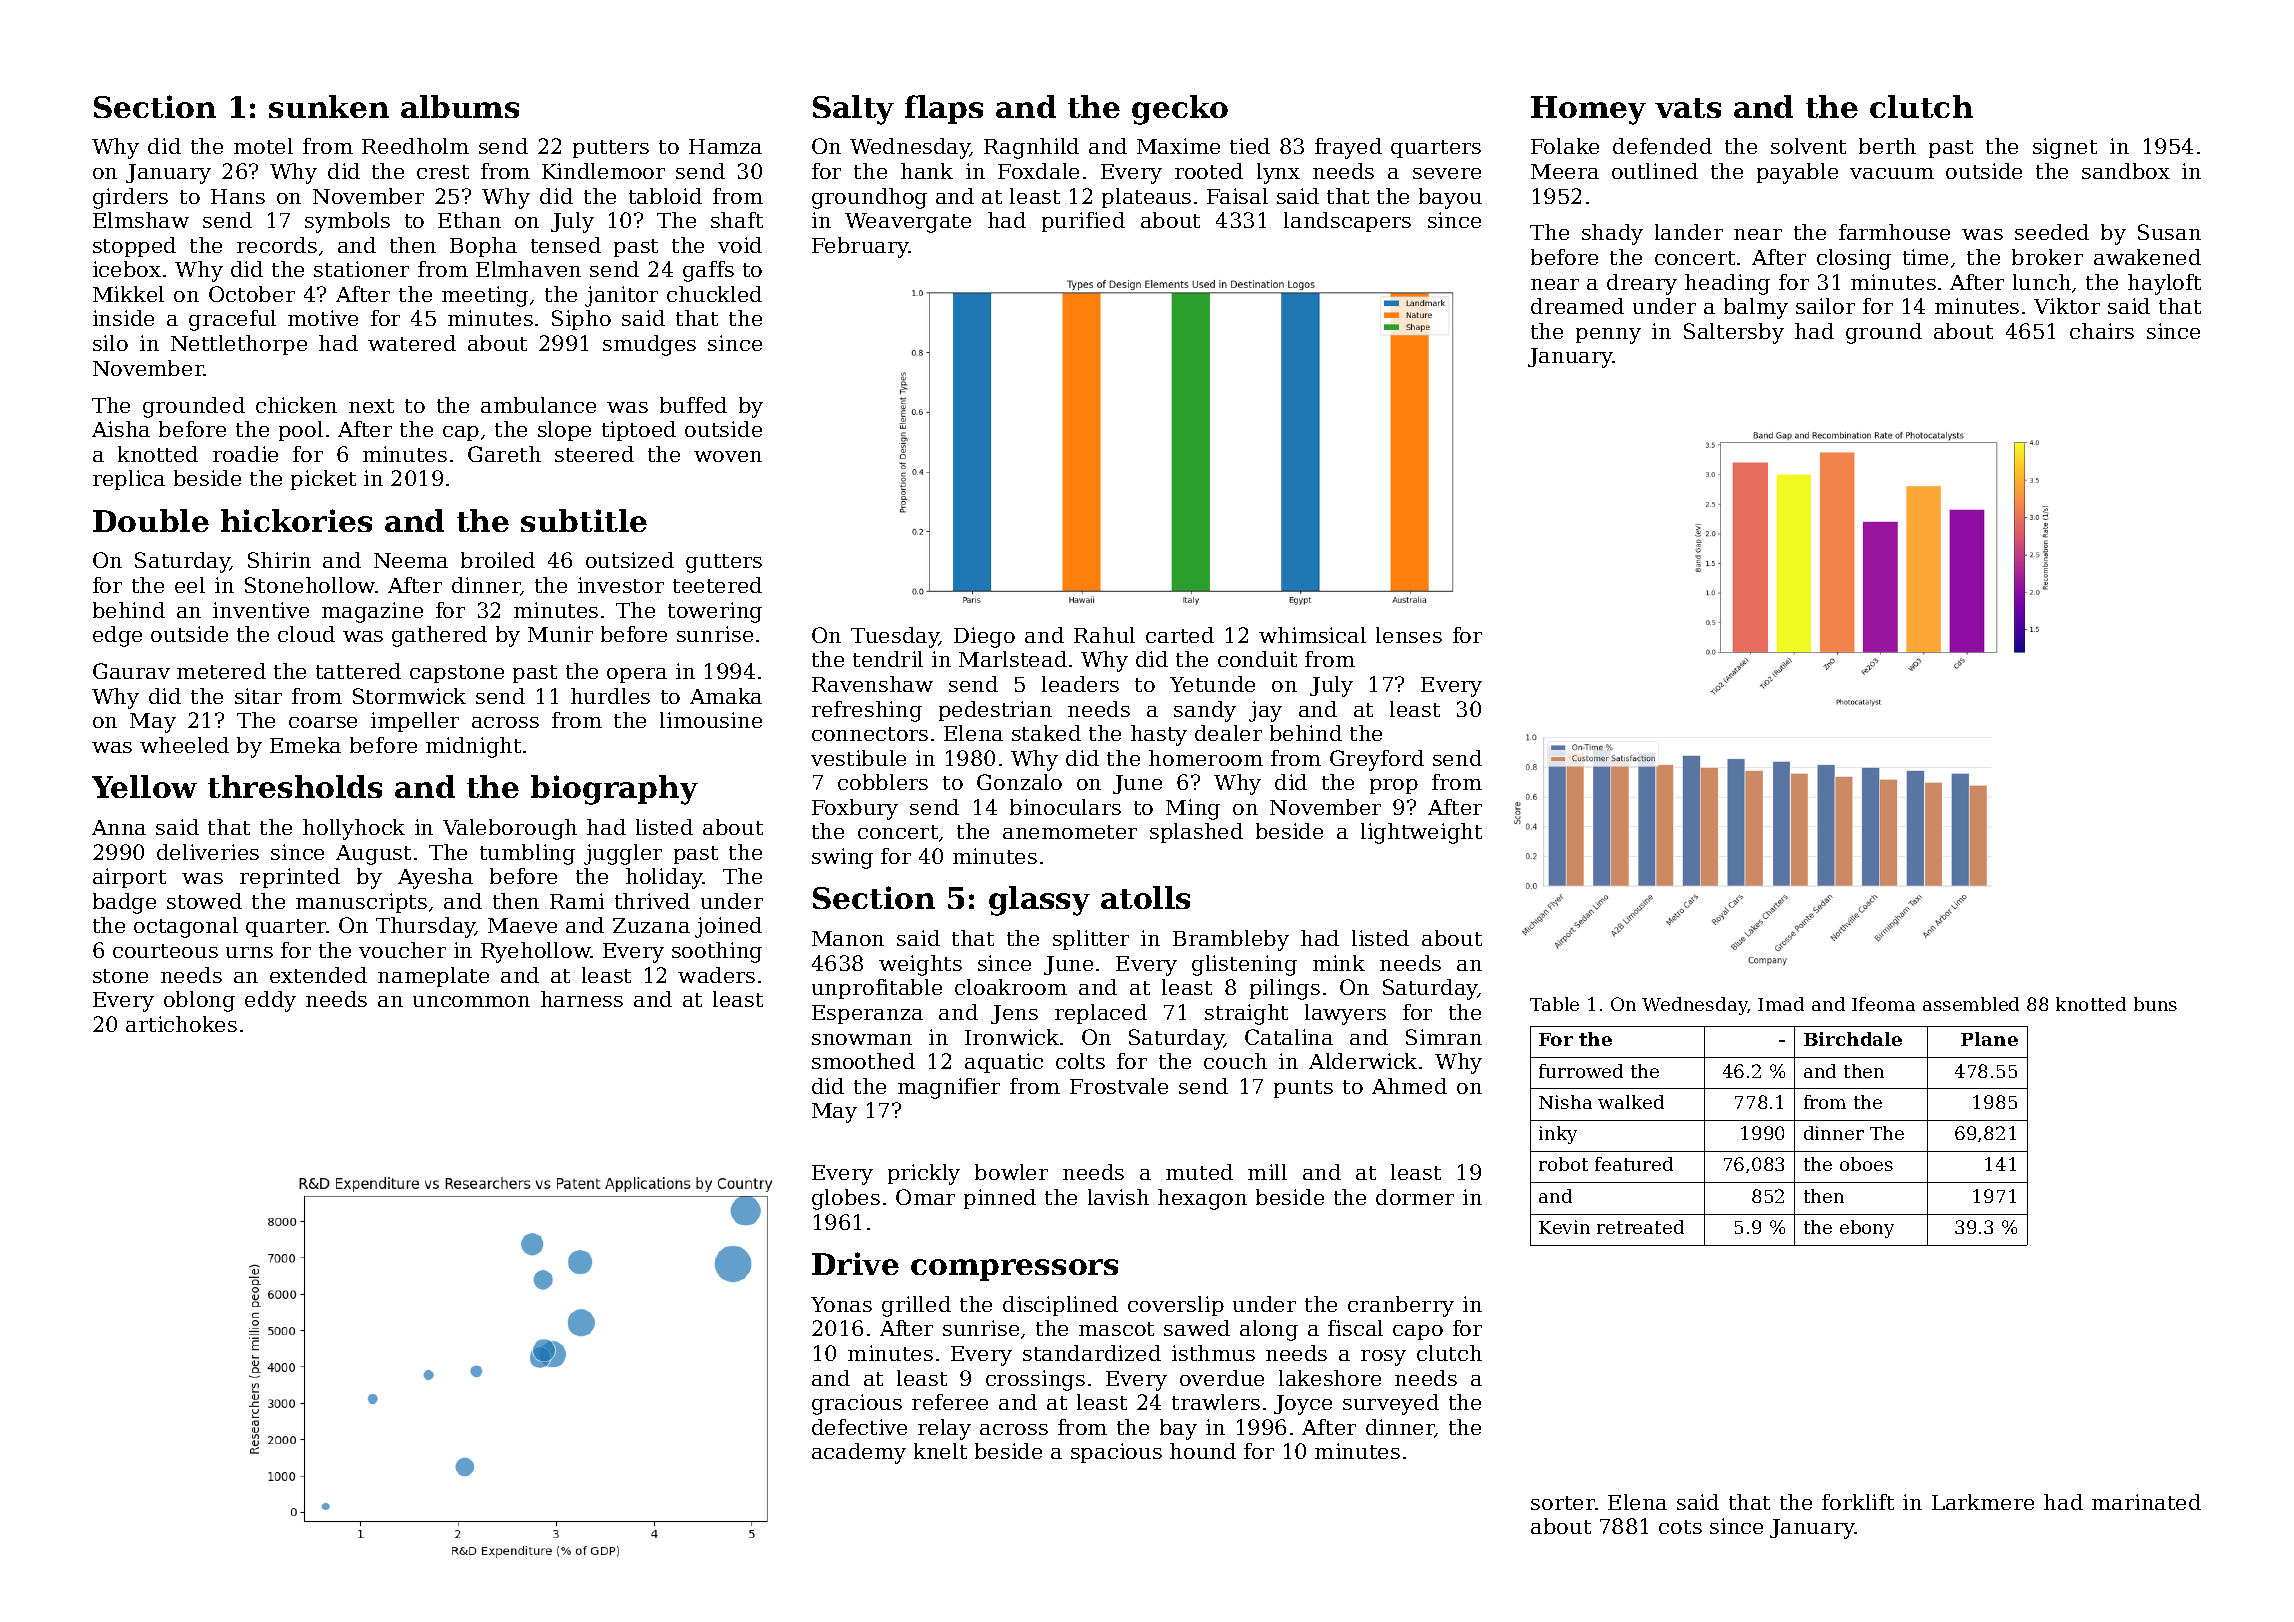 This page has width=2294, height=1622. What do you see at coordinates (1608, 336) in the page?
I see `penny` at bounding box center [1608, 336].
